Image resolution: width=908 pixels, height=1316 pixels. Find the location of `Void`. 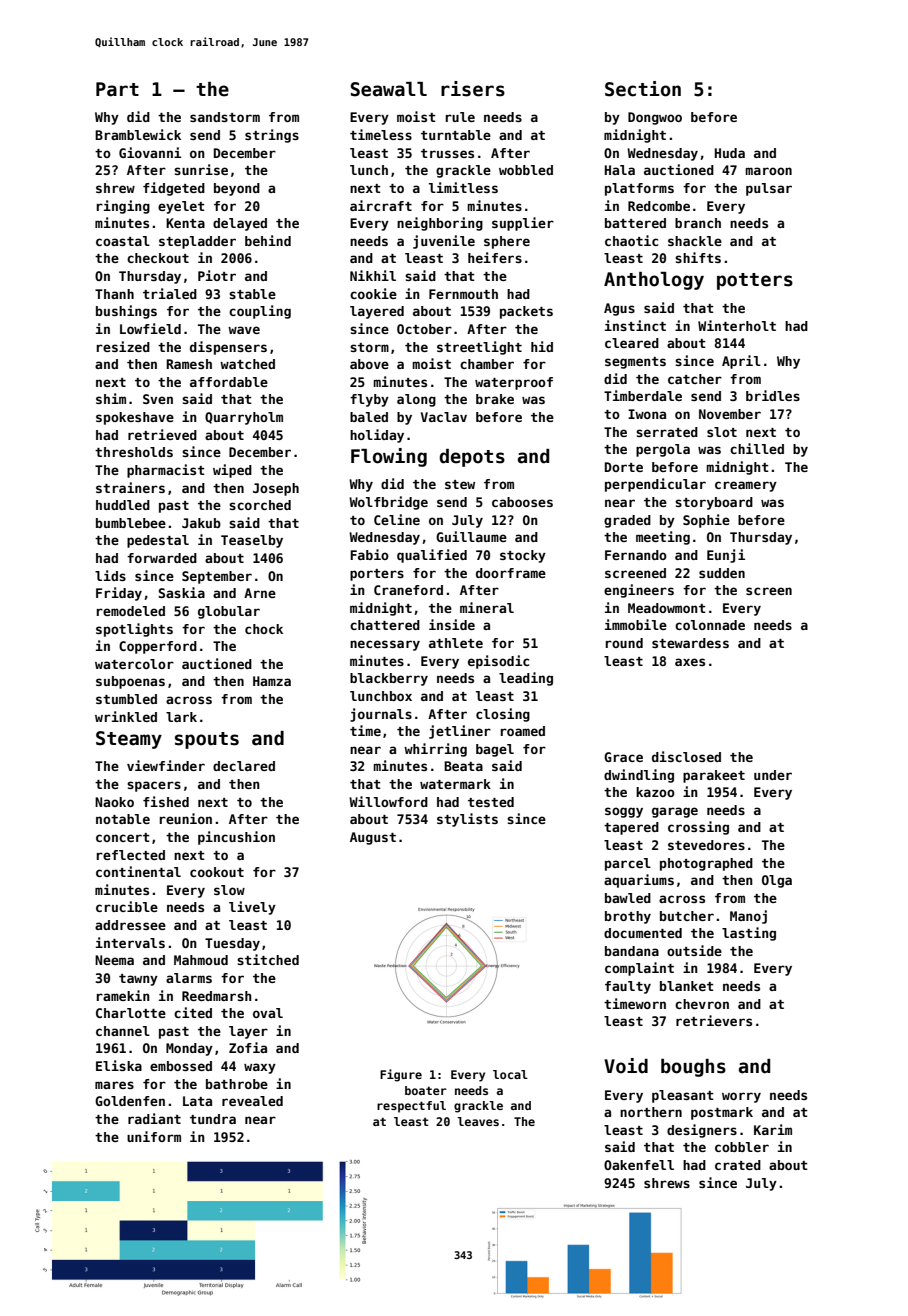

Void is located at coordinates (626, 1066).
